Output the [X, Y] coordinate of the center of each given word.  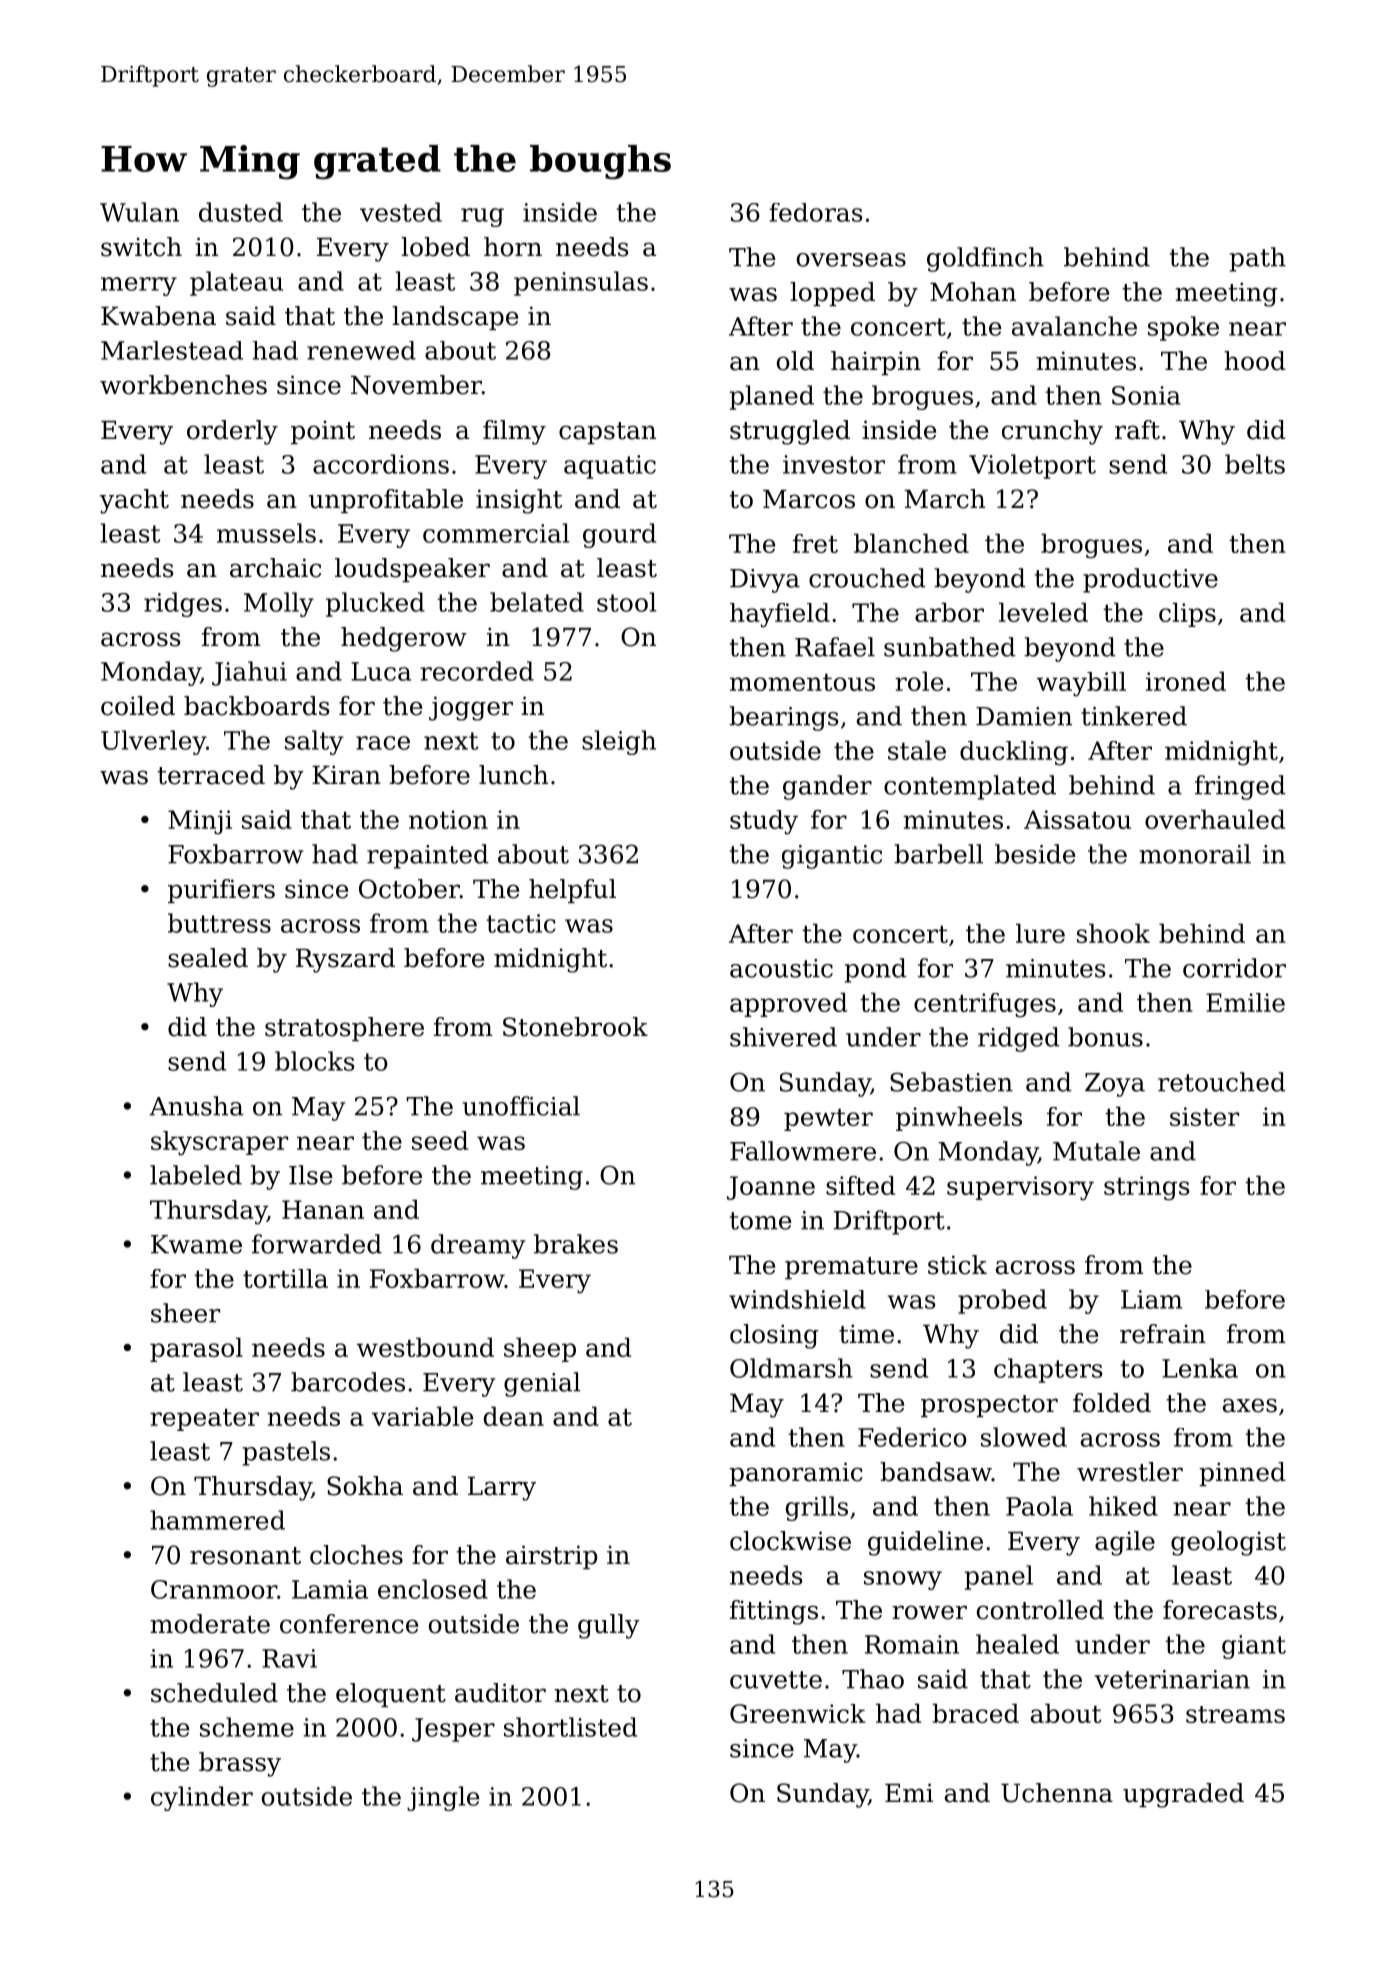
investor [834, 464]
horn [513, 247]
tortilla [285, 1278]
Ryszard [345, 960]
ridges [183, 604]
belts [1255, 464]
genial [542, 1384]
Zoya [1115, 1085]
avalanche [1074, 326]
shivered [783, 1037]
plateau [236, 283]
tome [761, 1221]
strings [1147, 1188]
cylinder [202, 1798]
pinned [1242, 1474]
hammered [217, 1520]
